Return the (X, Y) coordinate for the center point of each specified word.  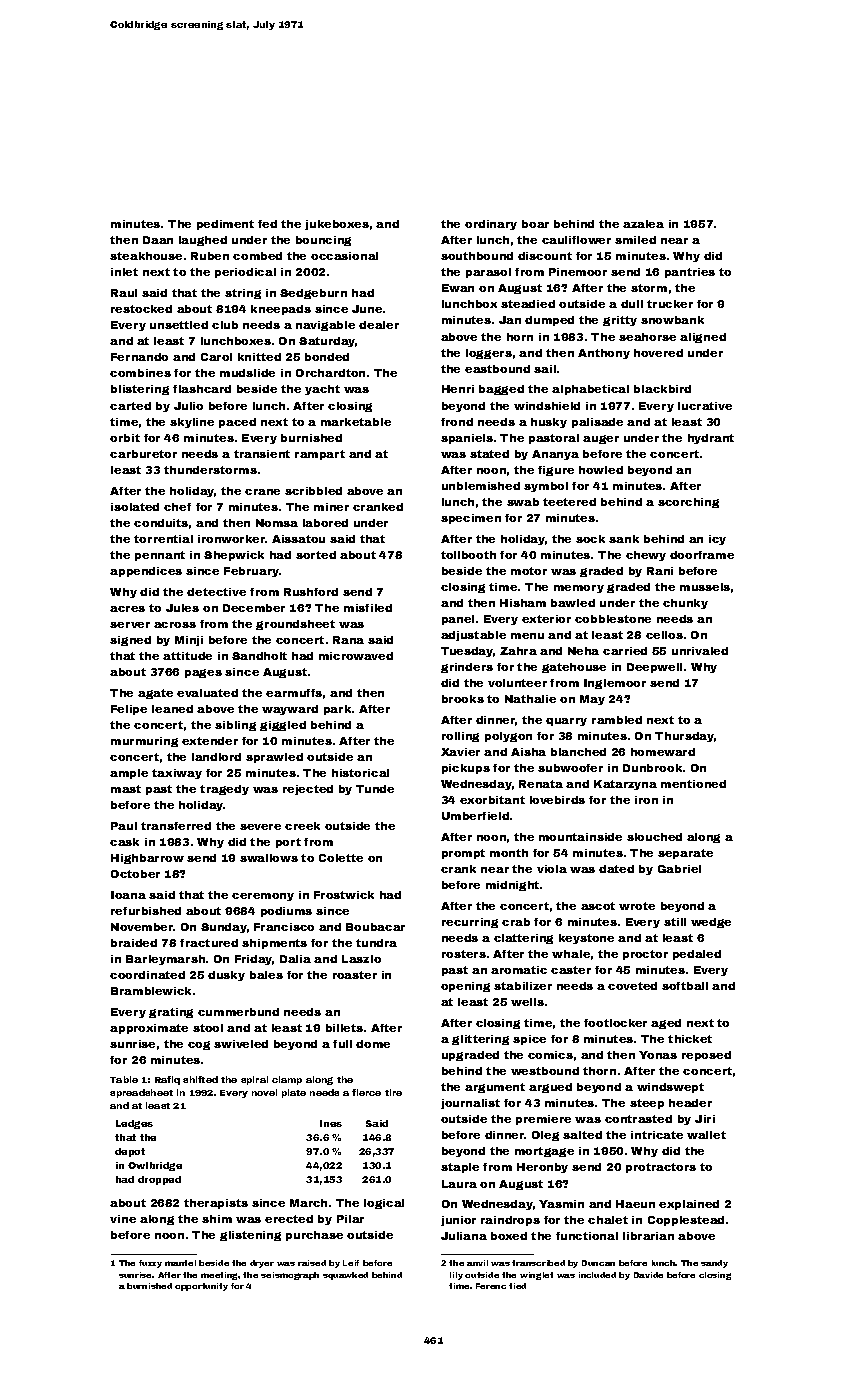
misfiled (368, 608)
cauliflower (576, 240)
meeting (220, 1276)
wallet (706, 1135)
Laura (459, 1184)
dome (373, 1044)
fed (267, 224)
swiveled (241, 1044)
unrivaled (700, 651)
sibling (235, 726)
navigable (325, 326)
